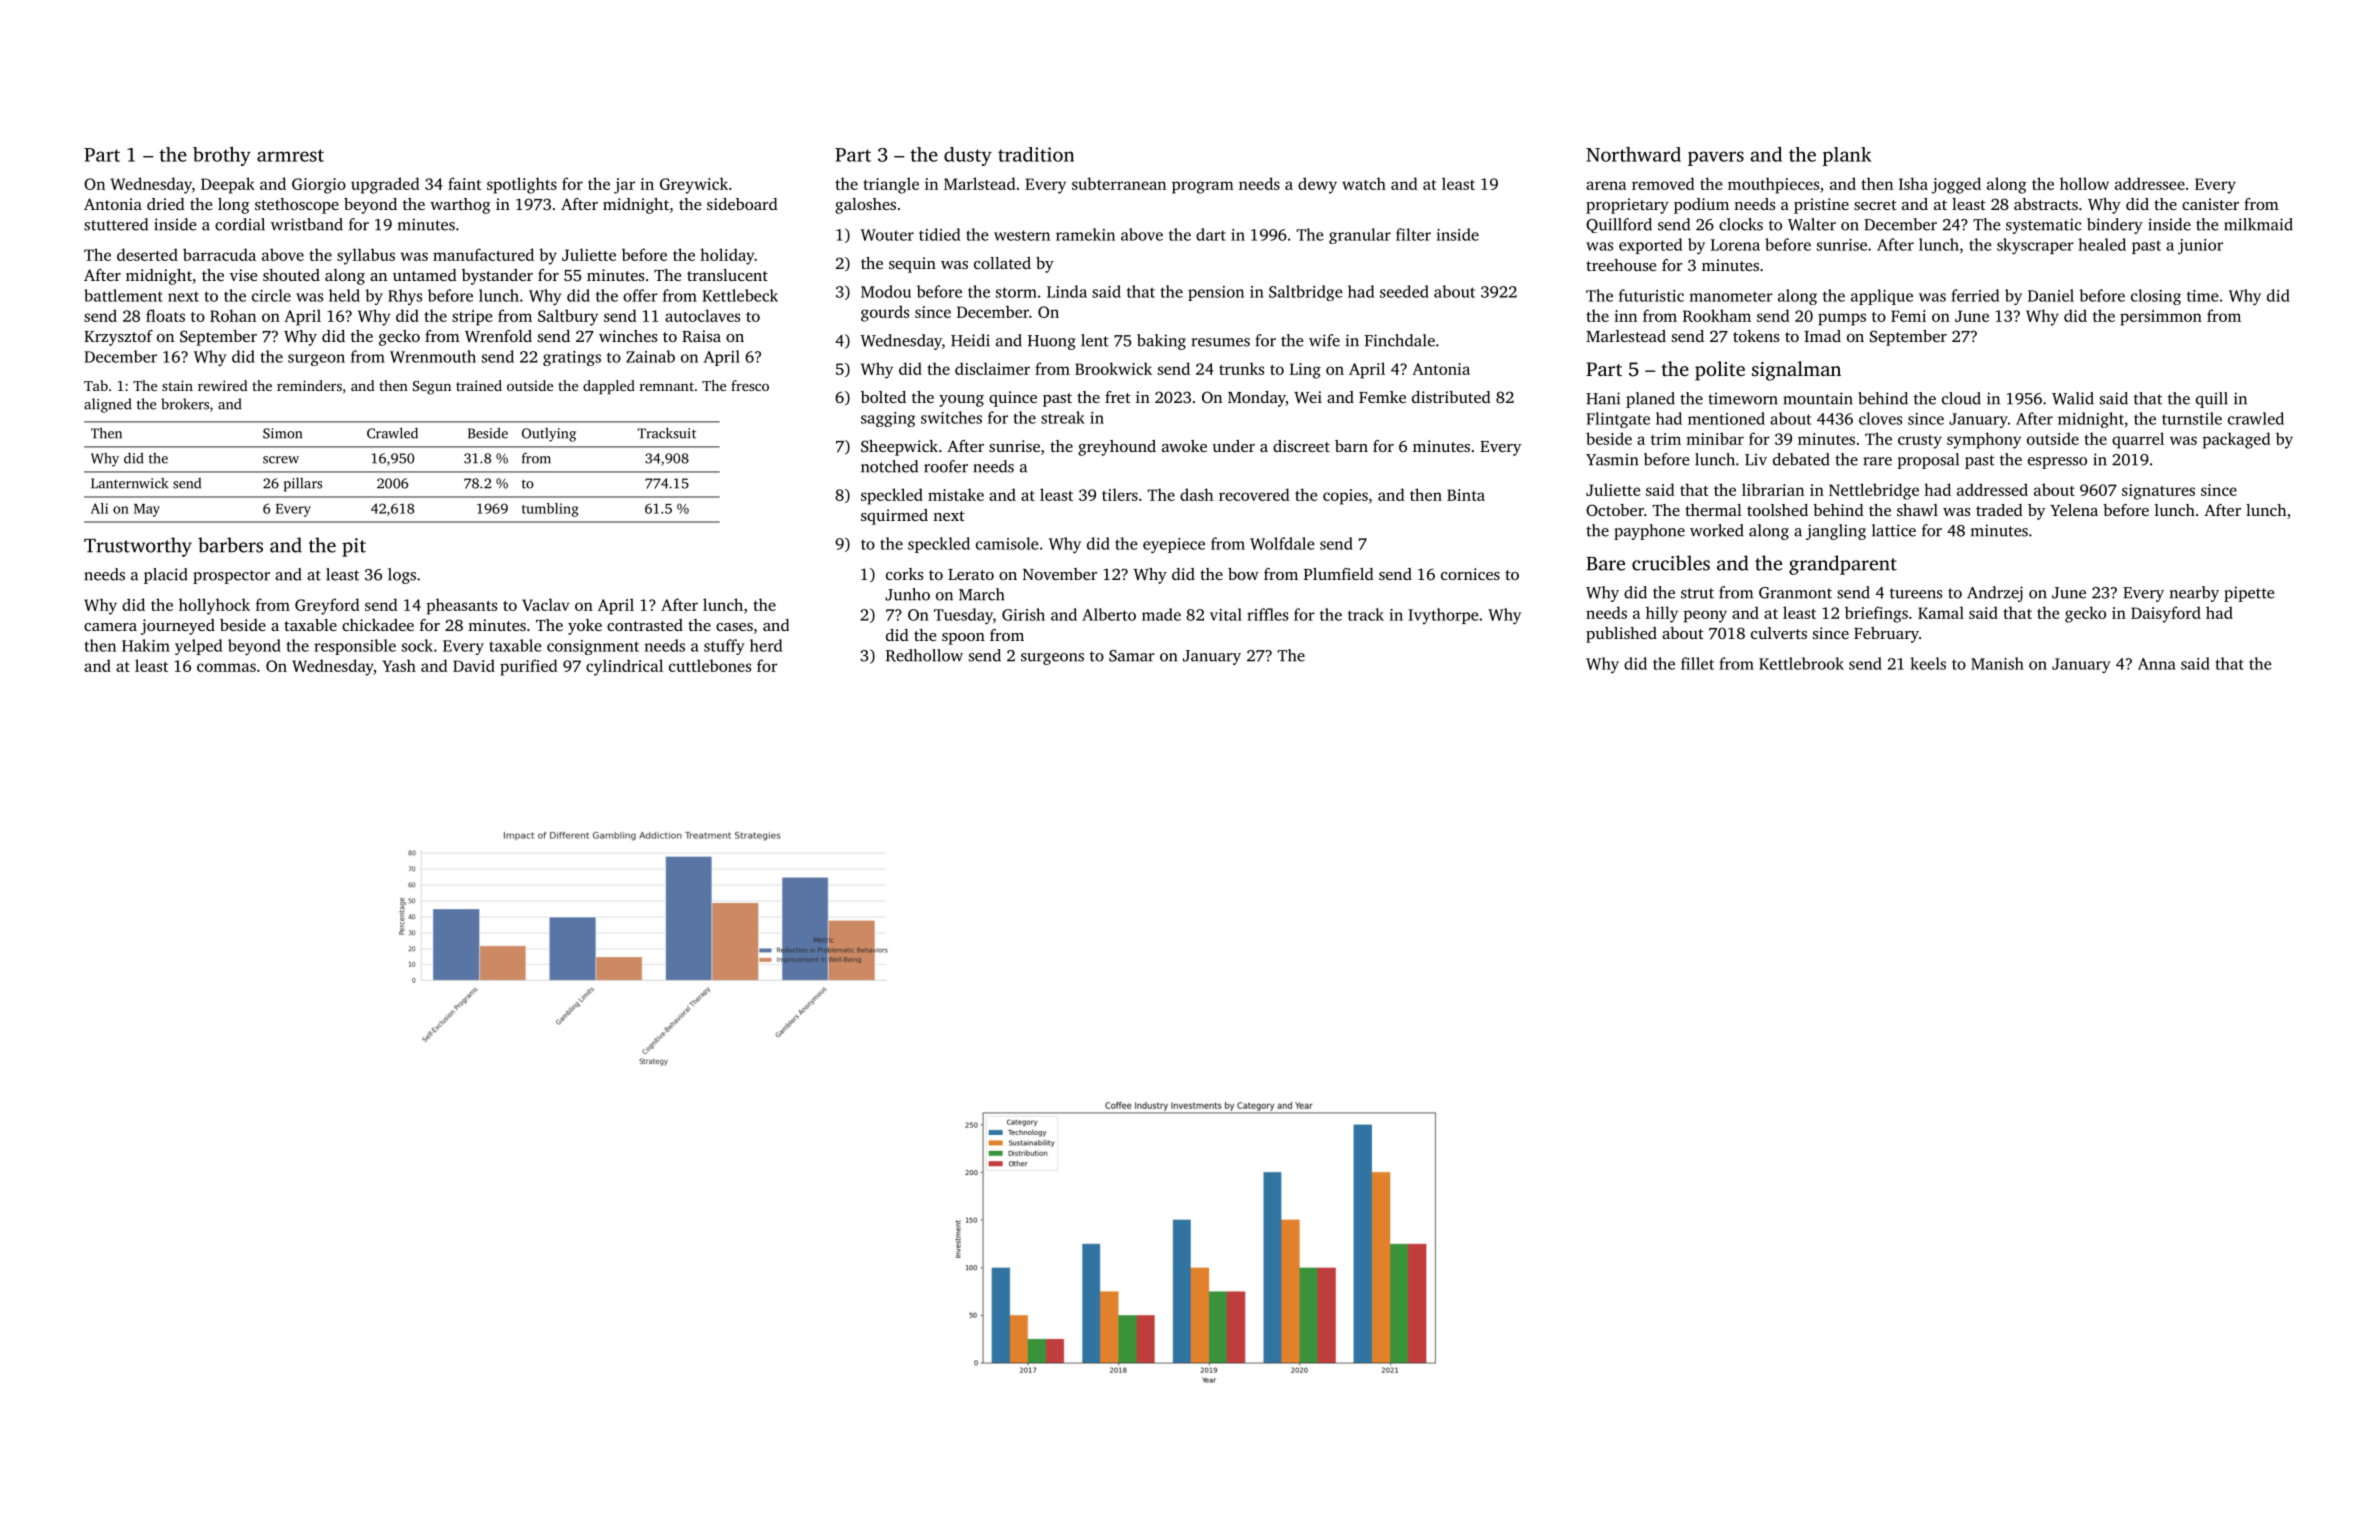  I want to click on logs, so click(402, 576).
